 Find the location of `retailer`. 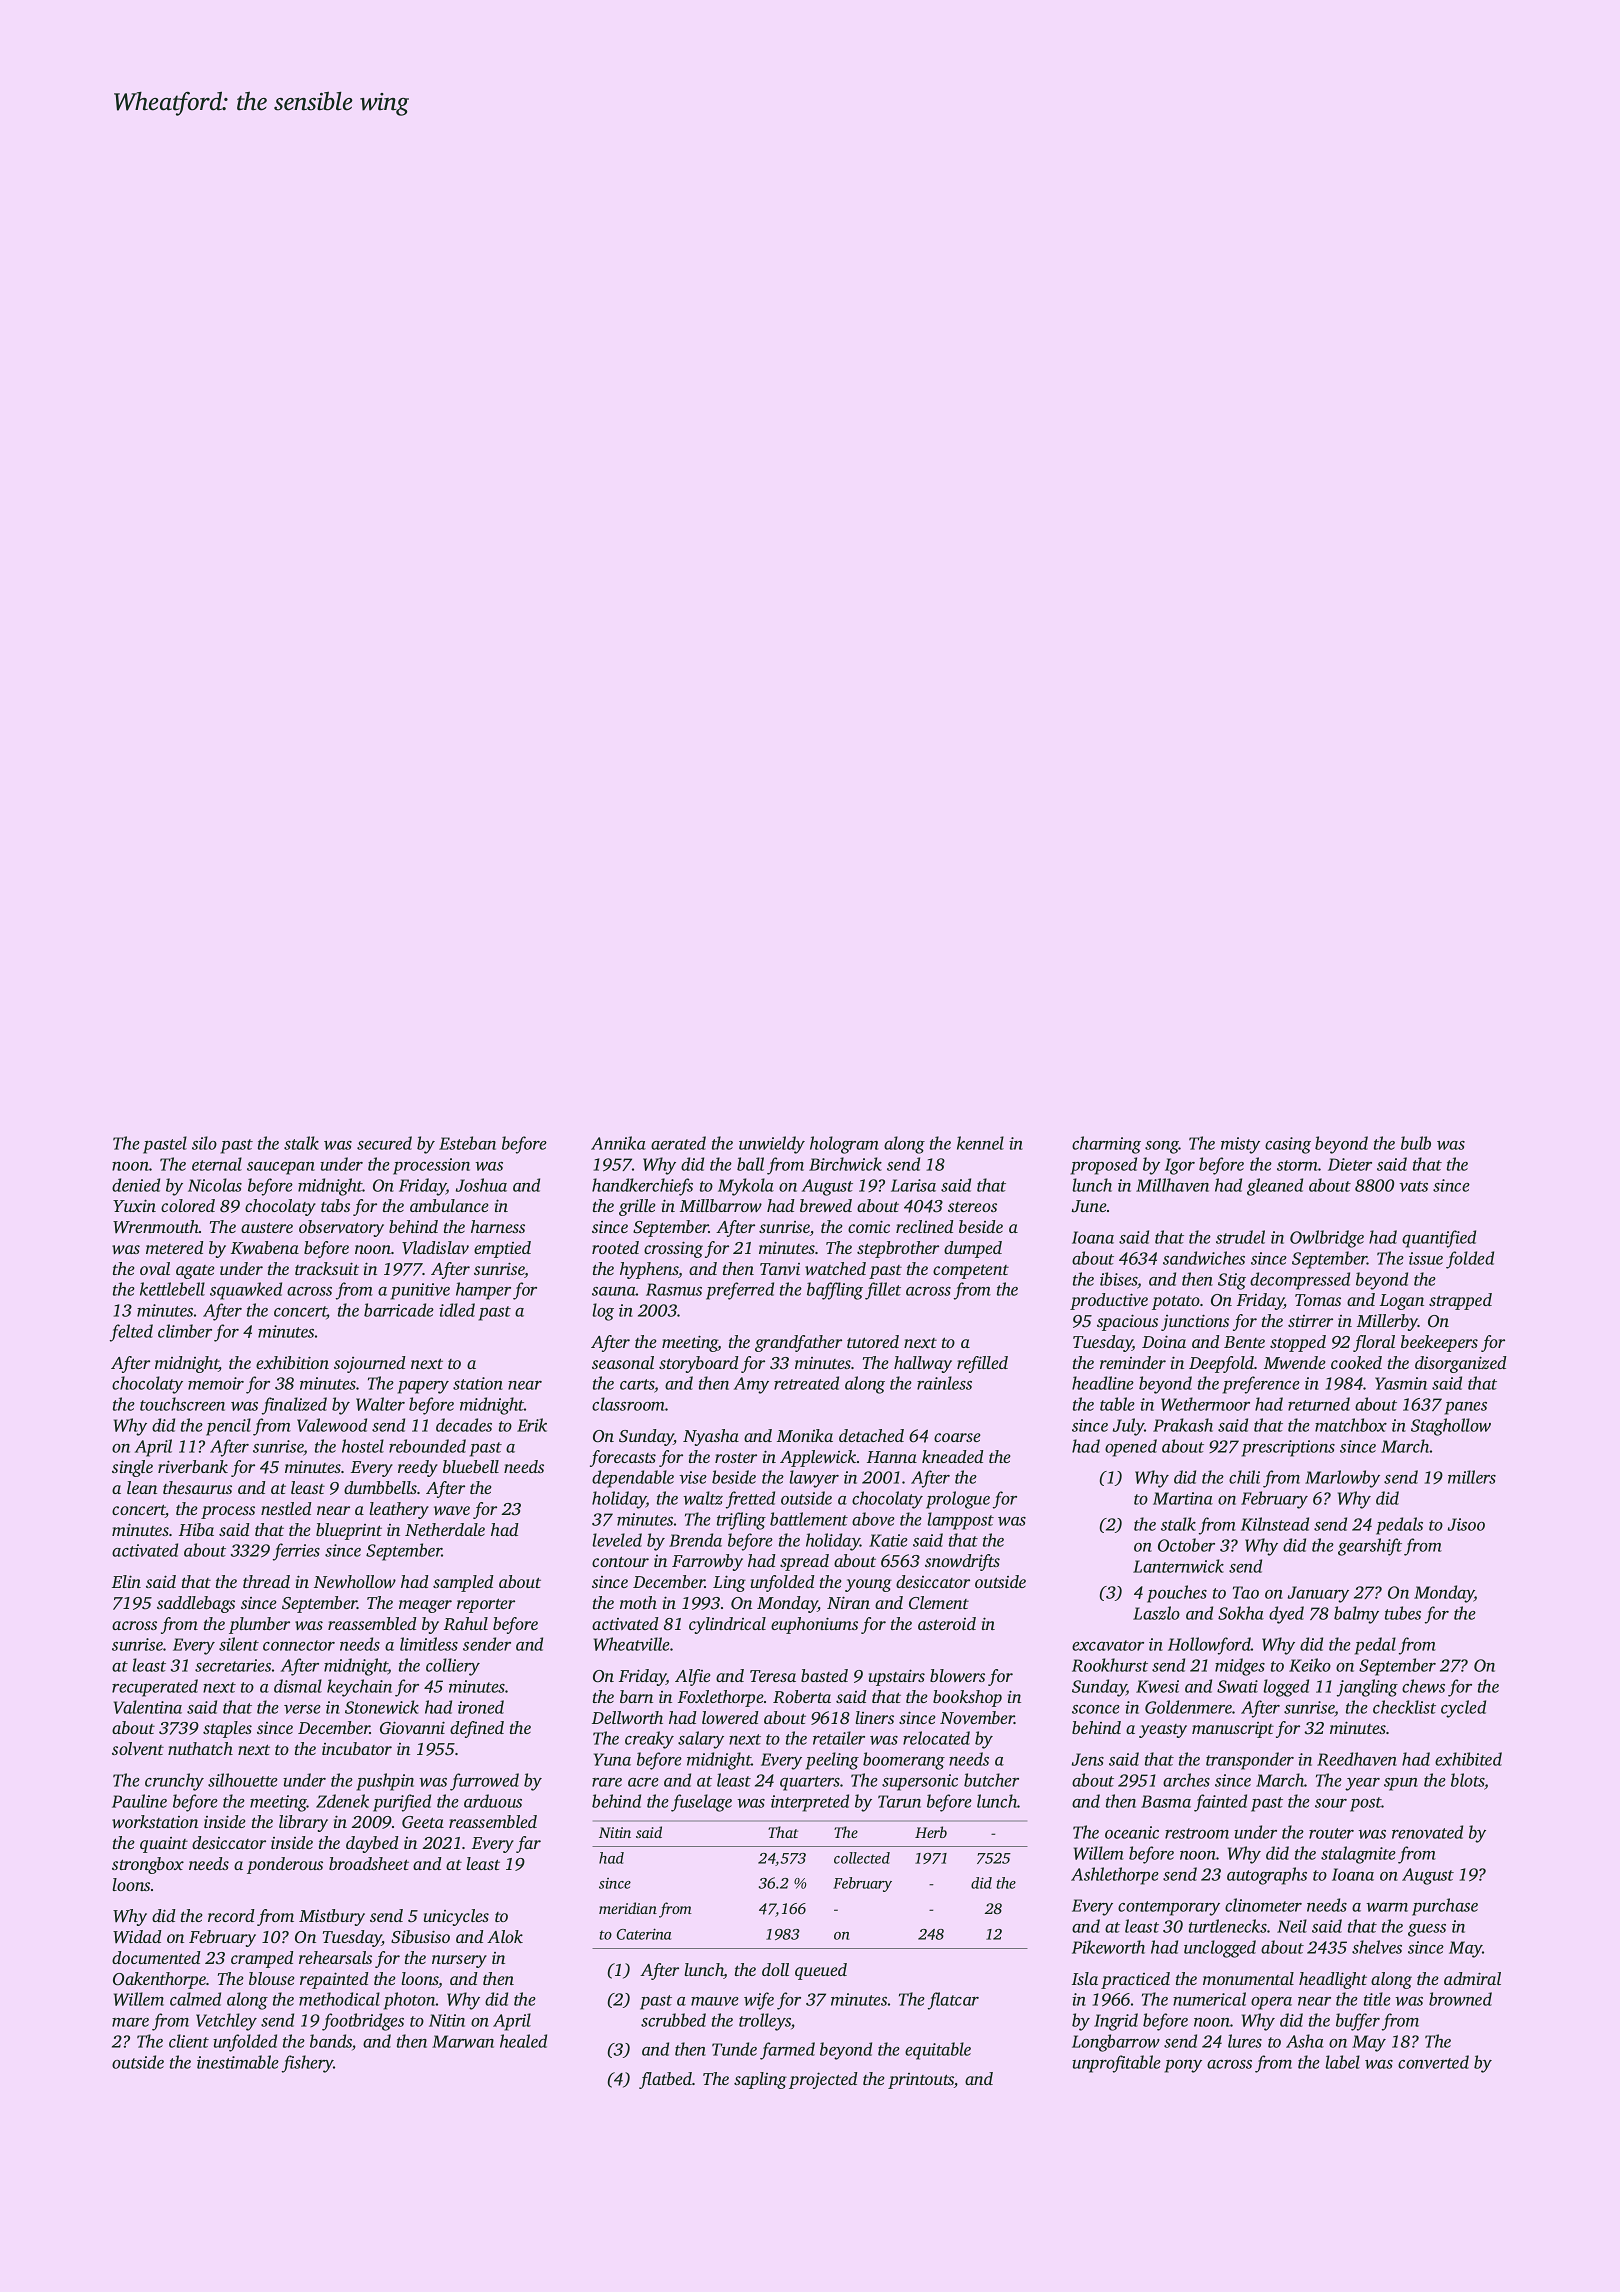

retailer is located at coordinates (839, 1738).
